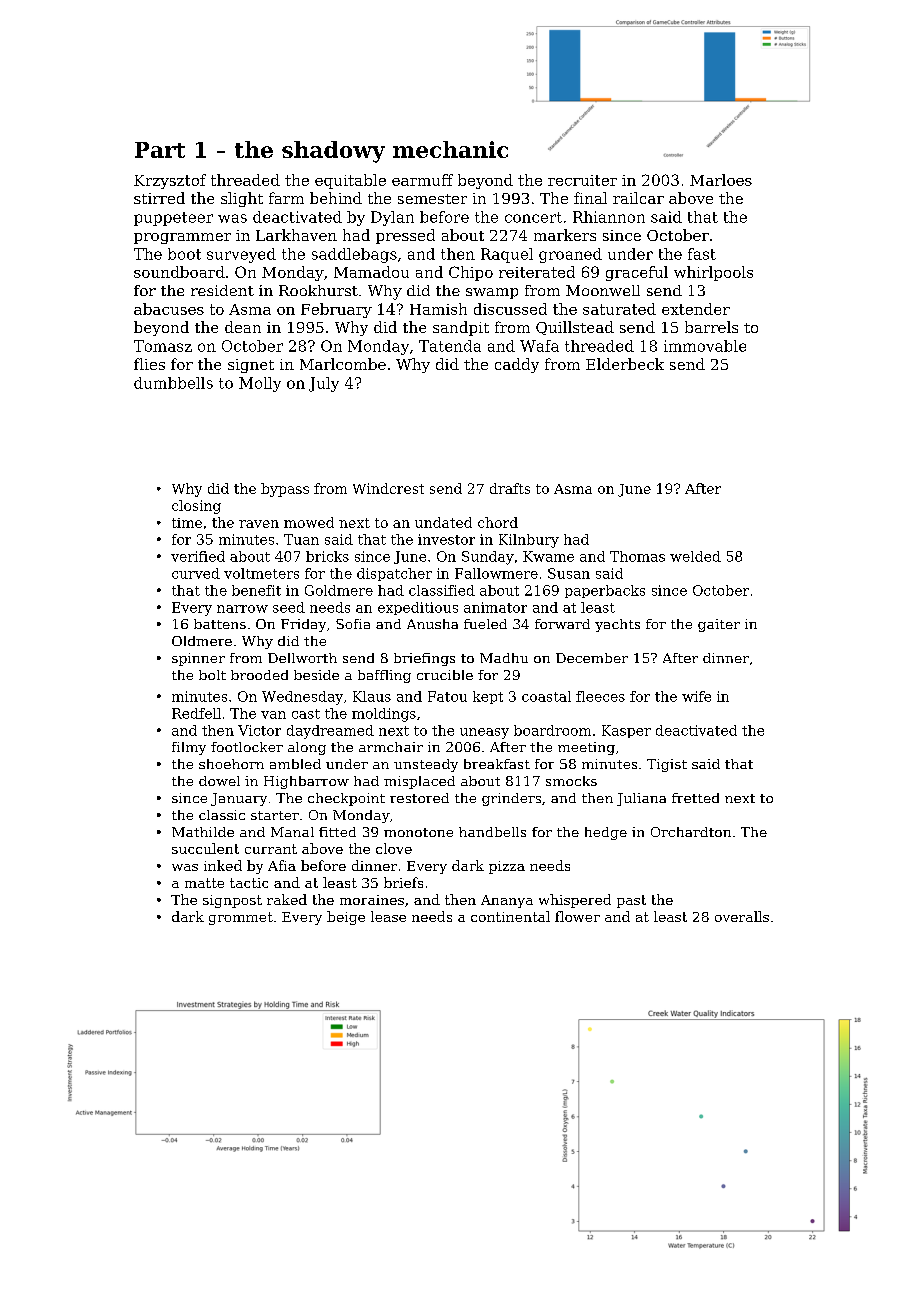 The image size is (908, 1316). What do you see at coordinates (637, 273) in the screenshot?
I see `graceful` at bounding box center [637, 273].
